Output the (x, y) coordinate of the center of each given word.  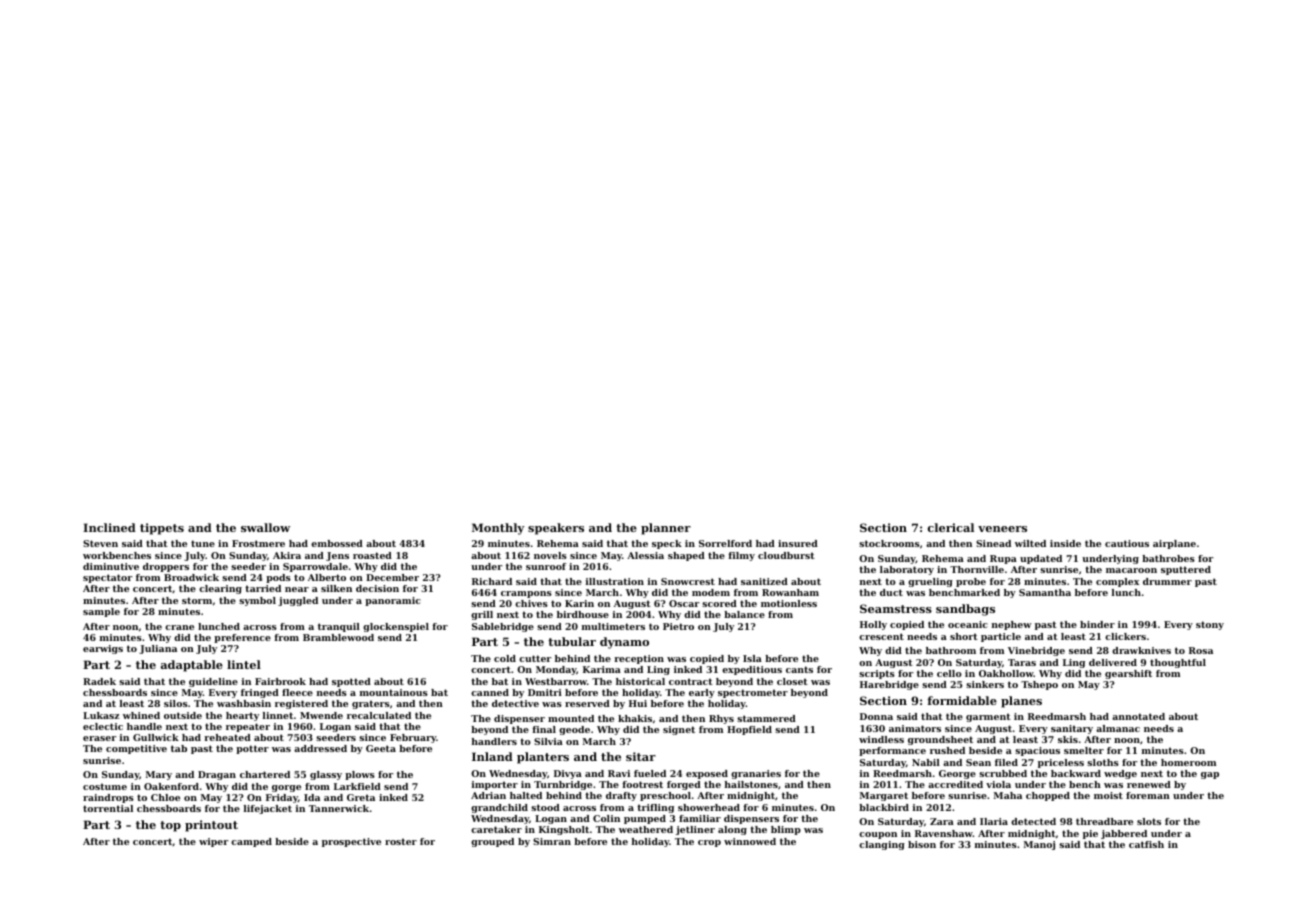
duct (891, 592)
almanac (1118, 728)
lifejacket (268, 809)
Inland (492, 756)
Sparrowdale (315, 567)
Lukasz (101, 715)
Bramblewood (338, 637)
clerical (951, 527)
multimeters (613, 626)
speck (667, 544)
